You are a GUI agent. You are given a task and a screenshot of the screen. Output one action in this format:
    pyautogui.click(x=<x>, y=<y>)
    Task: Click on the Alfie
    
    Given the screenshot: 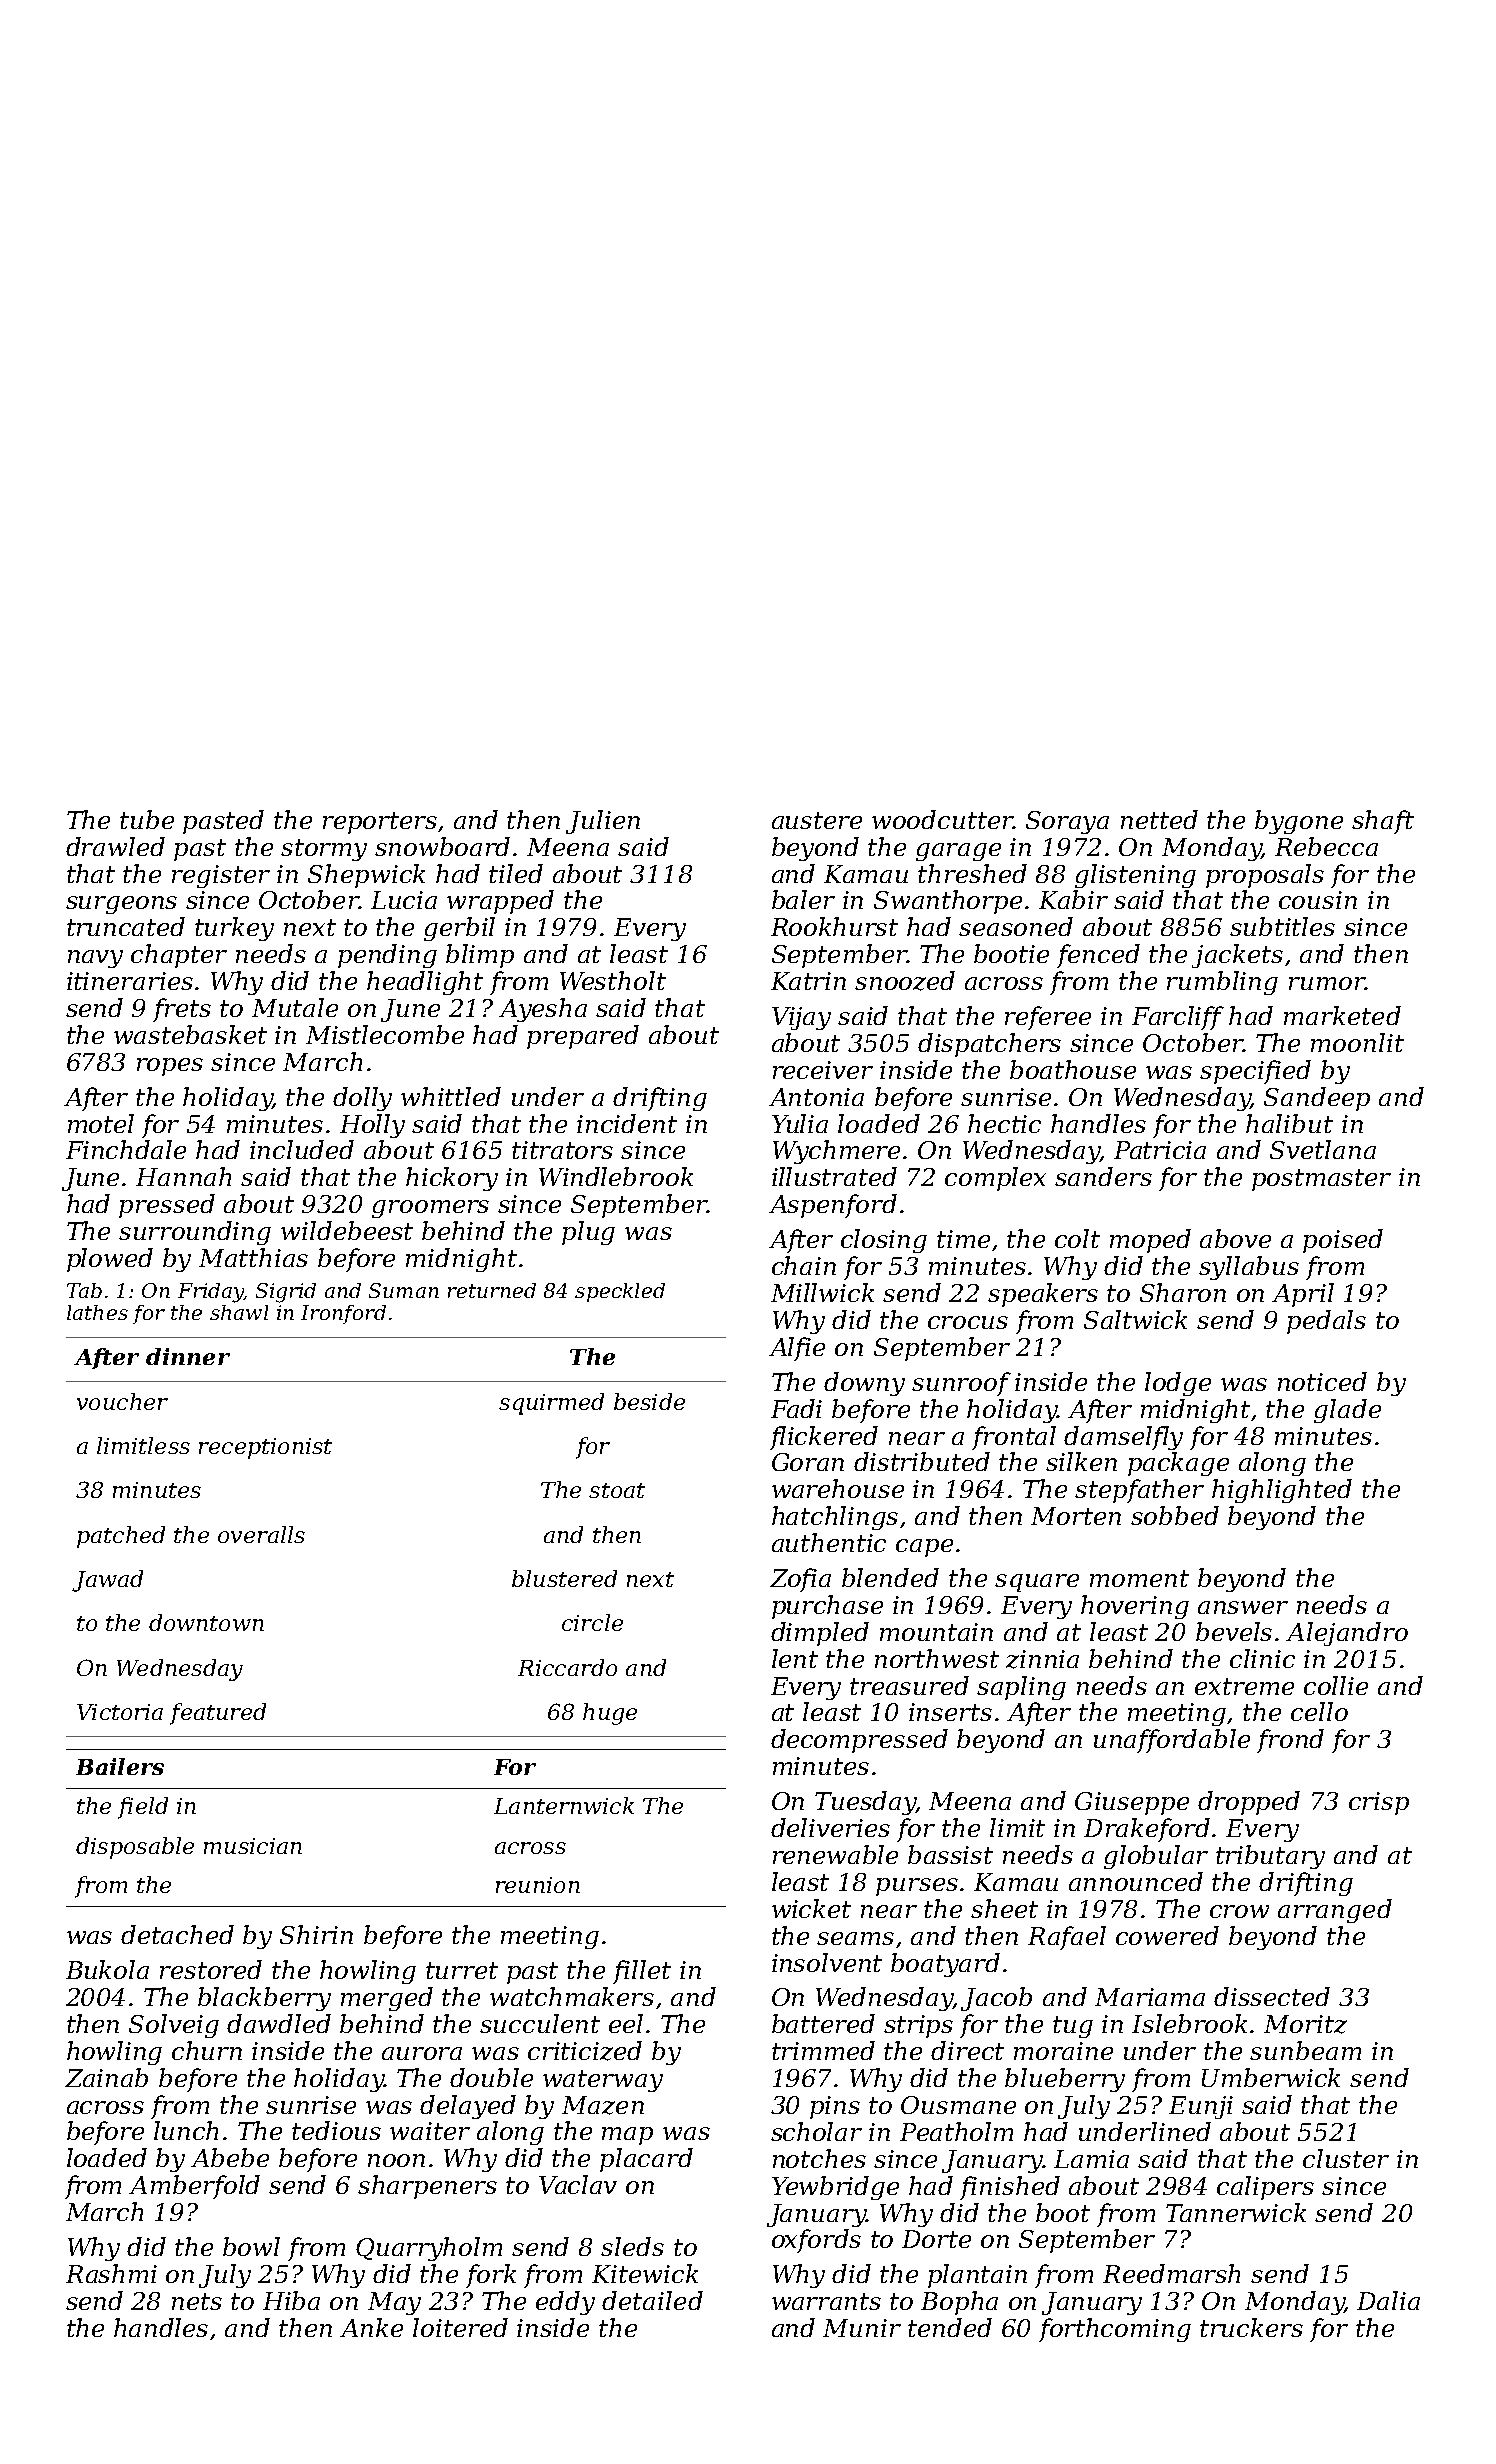 What is the action you would take?
    pyautogui.click(x=797, y=1349)
